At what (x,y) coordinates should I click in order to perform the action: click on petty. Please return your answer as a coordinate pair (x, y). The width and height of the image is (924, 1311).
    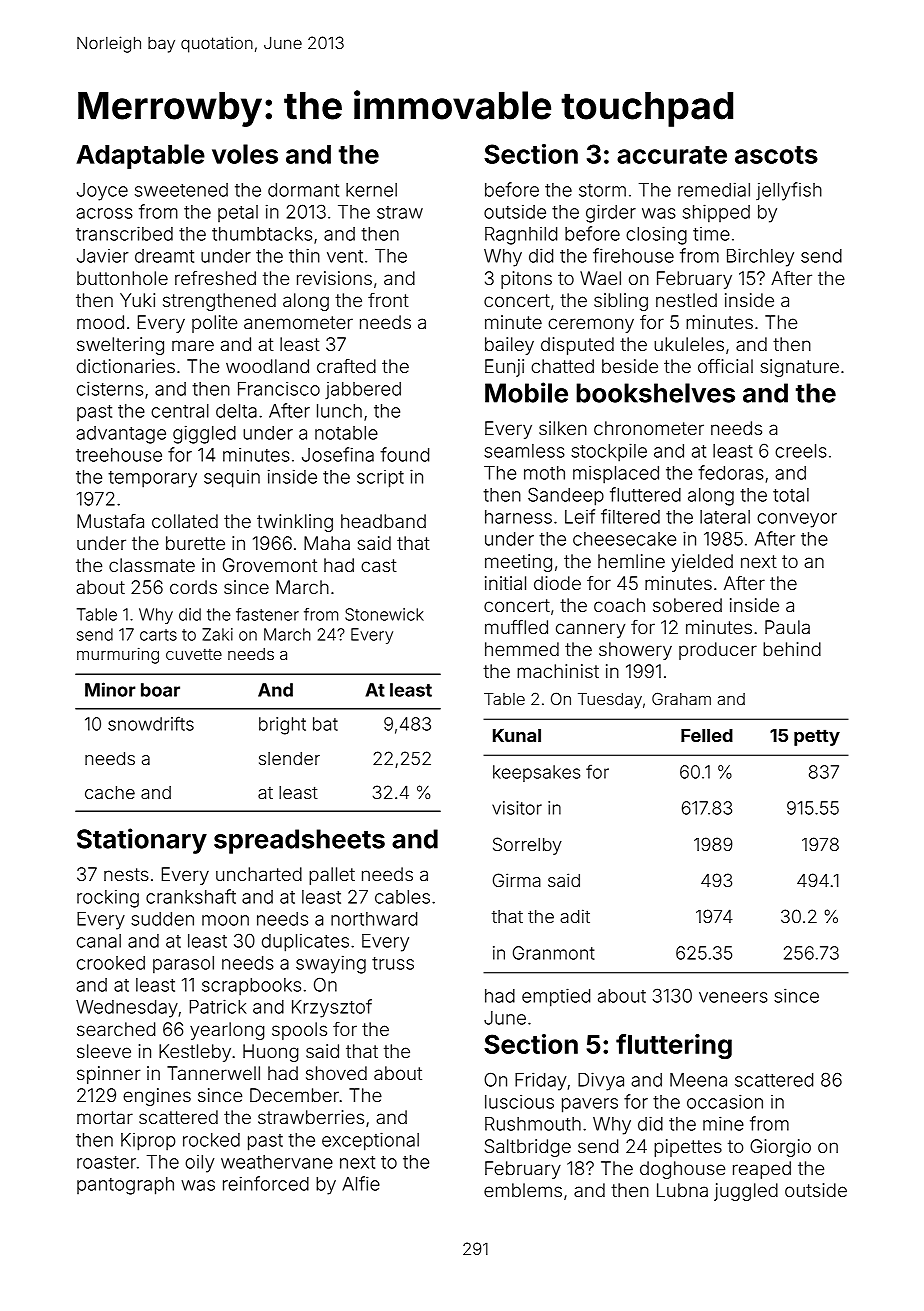
    Looking at the image, I should click on (817, 737).
